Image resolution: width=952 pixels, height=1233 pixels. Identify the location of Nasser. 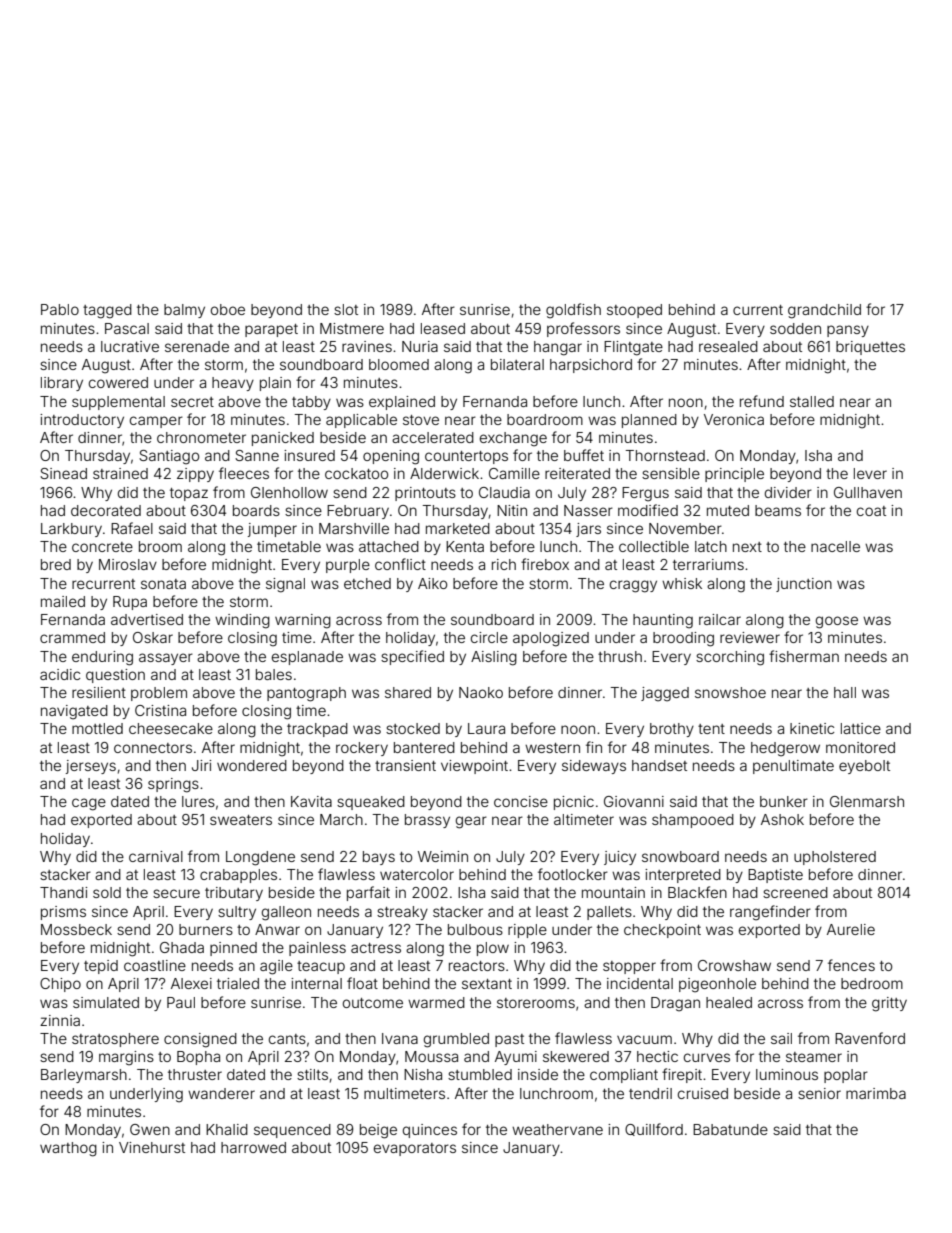
(588, 510).
